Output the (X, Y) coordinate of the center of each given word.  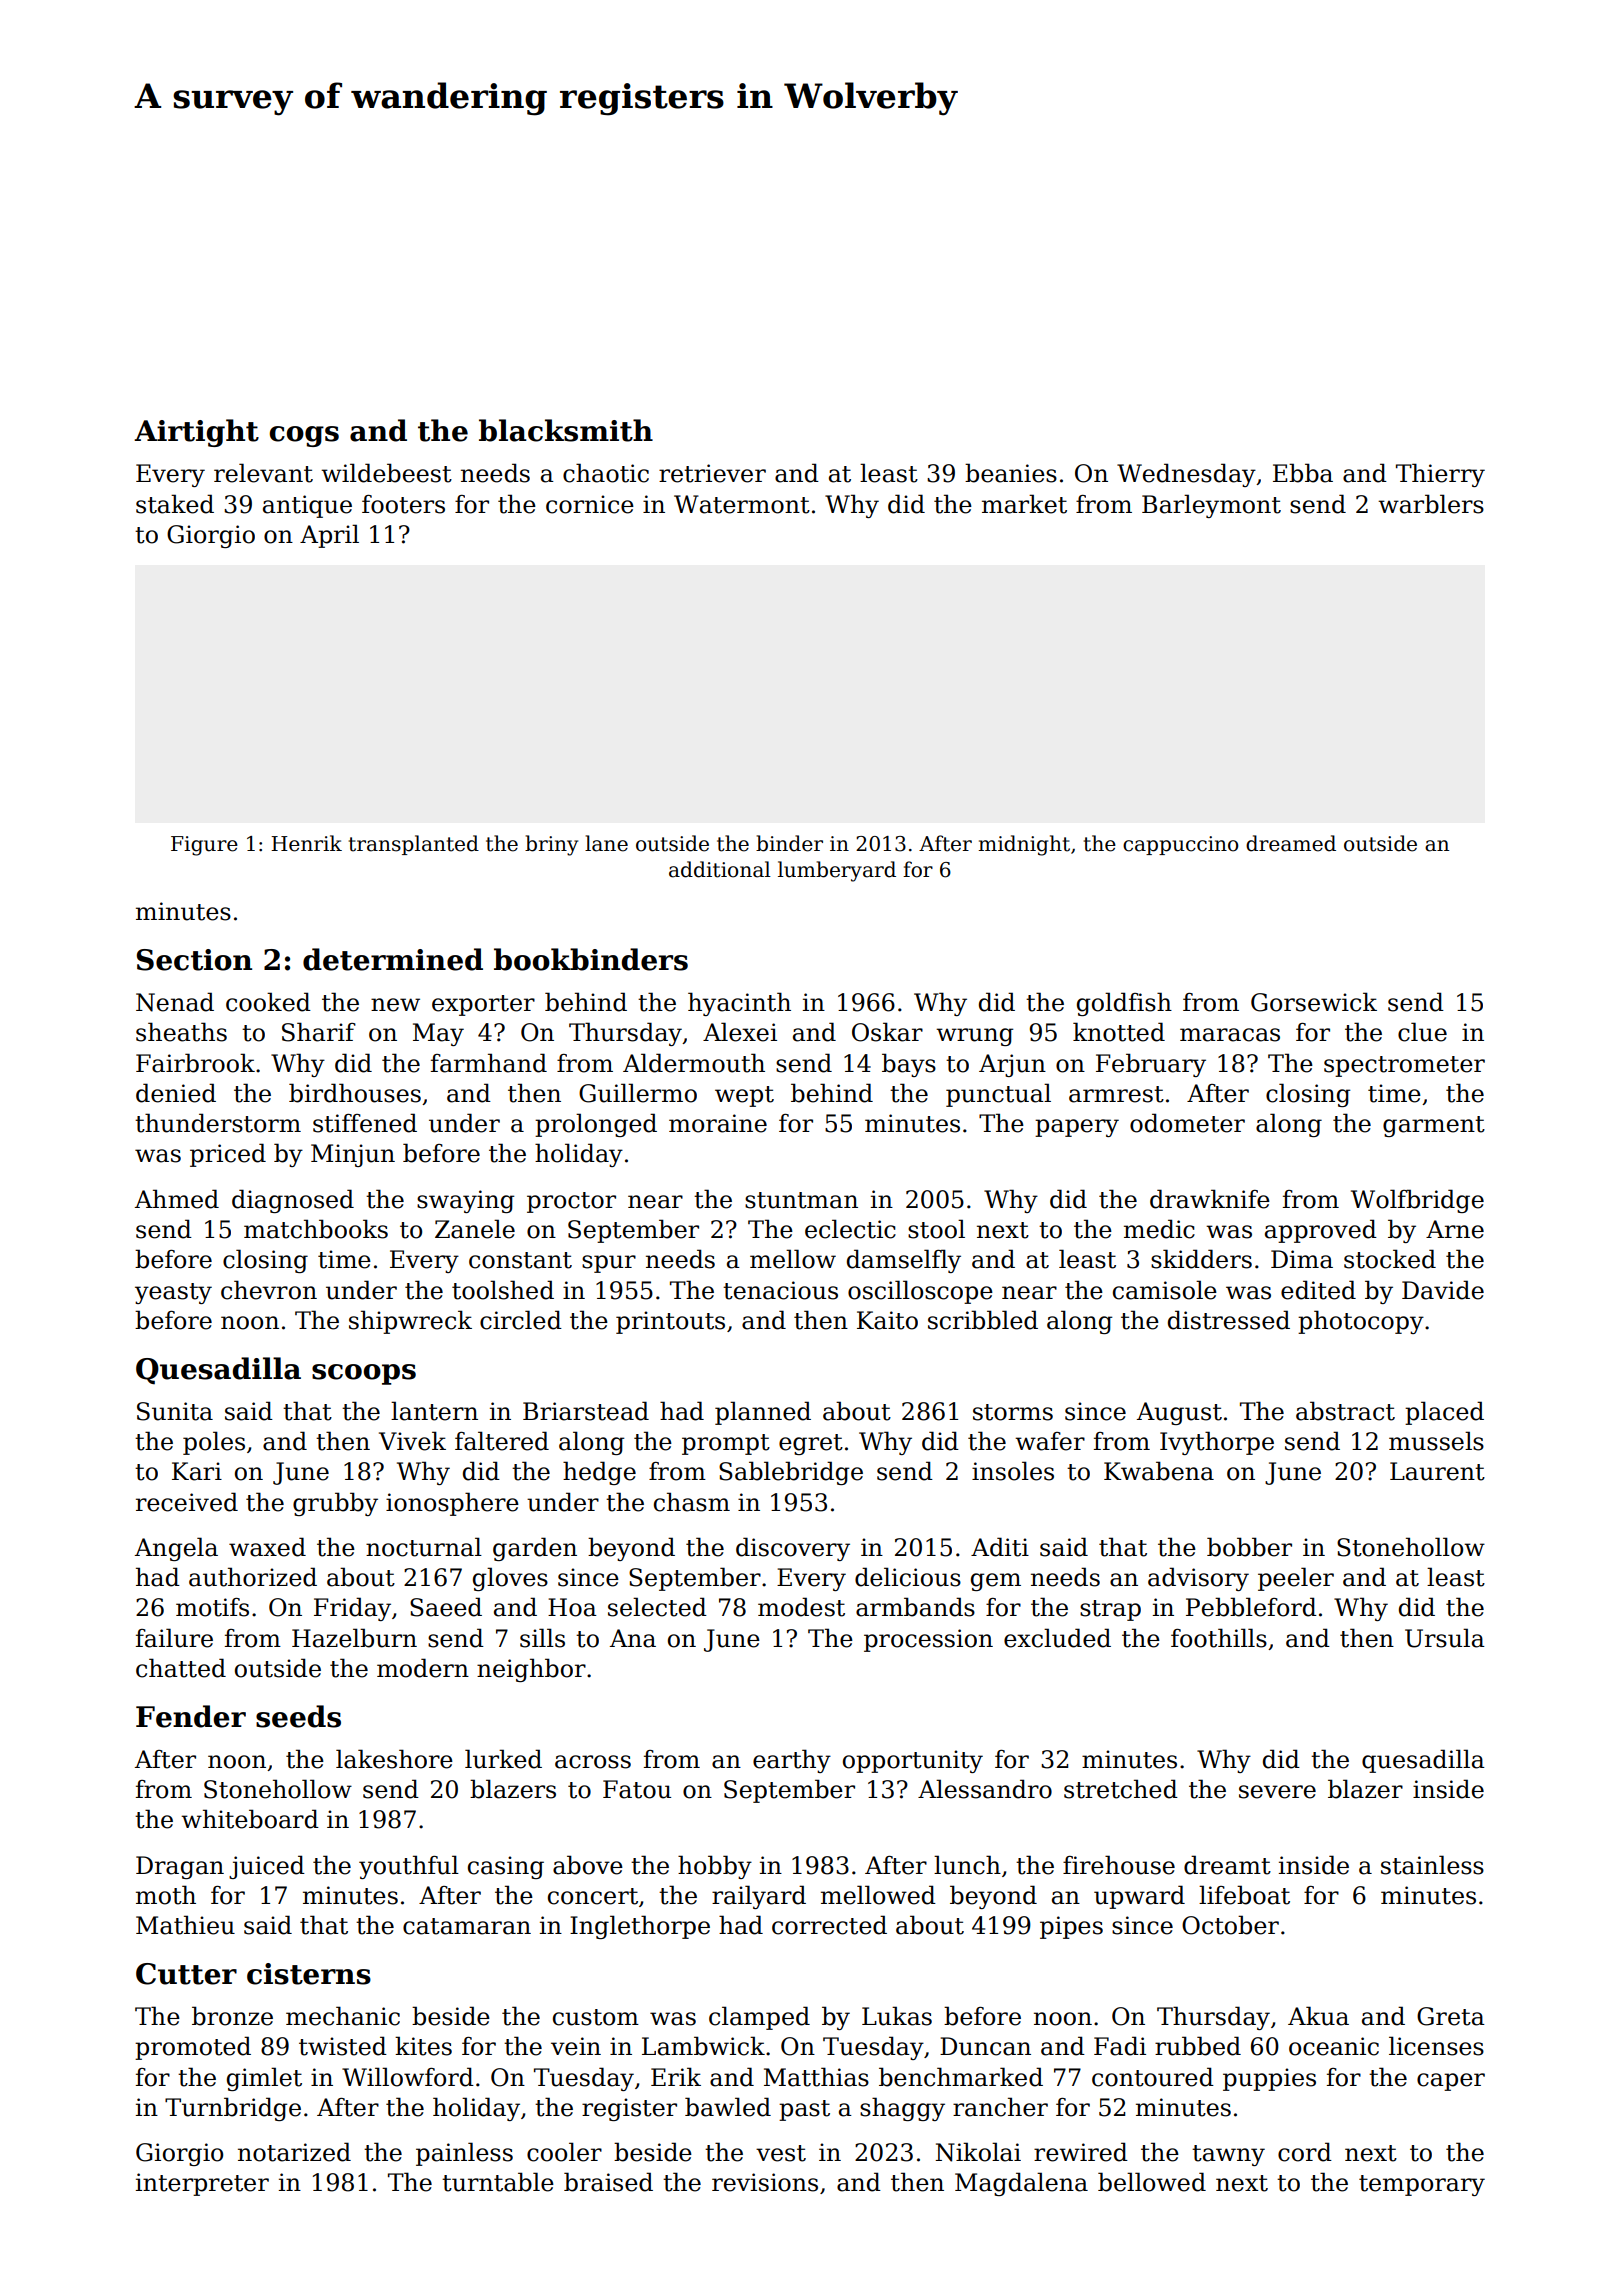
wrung (974, 1037)
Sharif (319, 1032)
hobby (715, 1867)
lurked (503, 1759)
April (329, 536)
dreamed (1291, 843)
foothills (1219, 1638)
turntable (498, 2182)
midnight (1024, 845)
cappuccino (1180, 845)
